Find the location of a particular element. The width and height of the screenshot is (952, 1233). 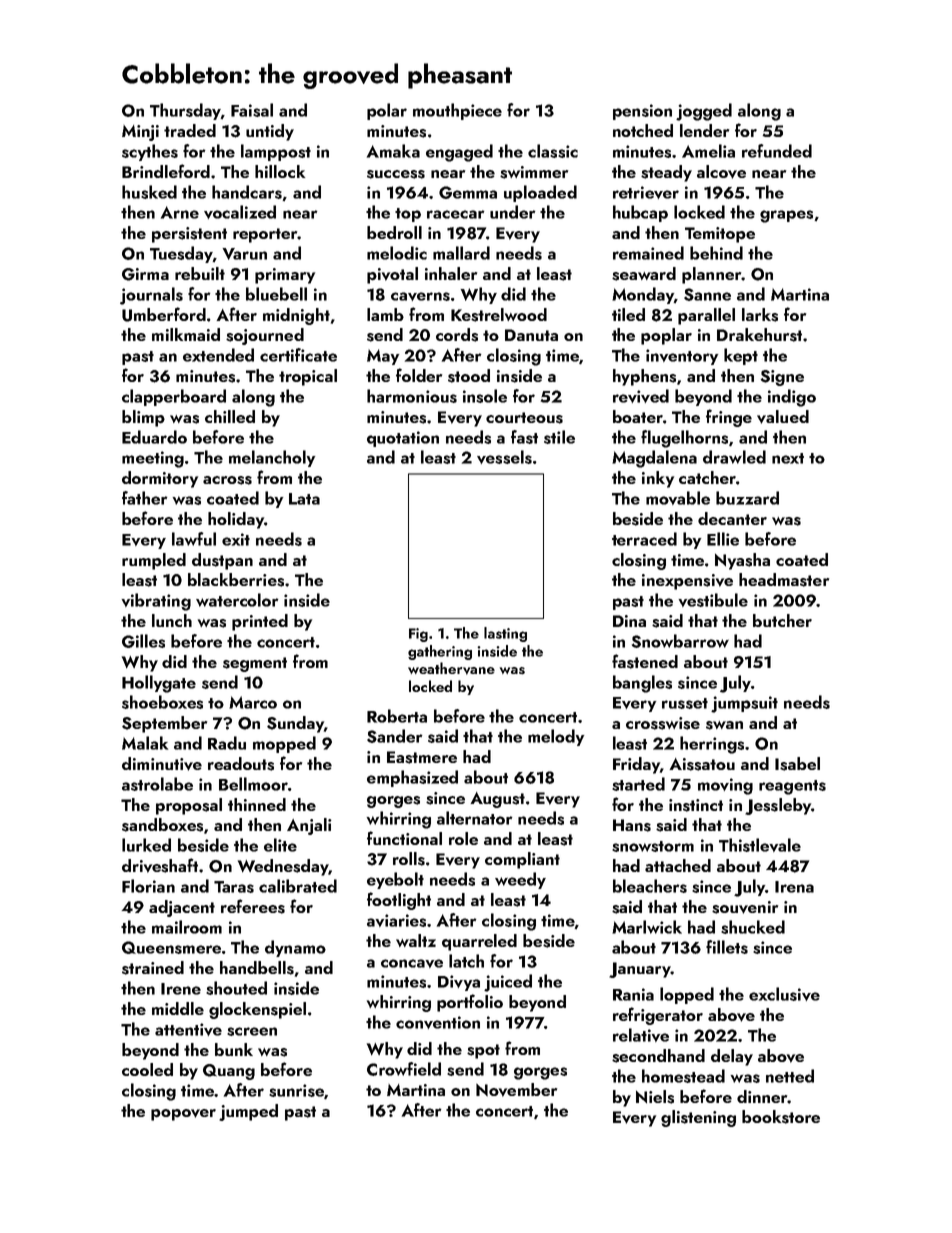

valued is located at coordinates (783, 417).
